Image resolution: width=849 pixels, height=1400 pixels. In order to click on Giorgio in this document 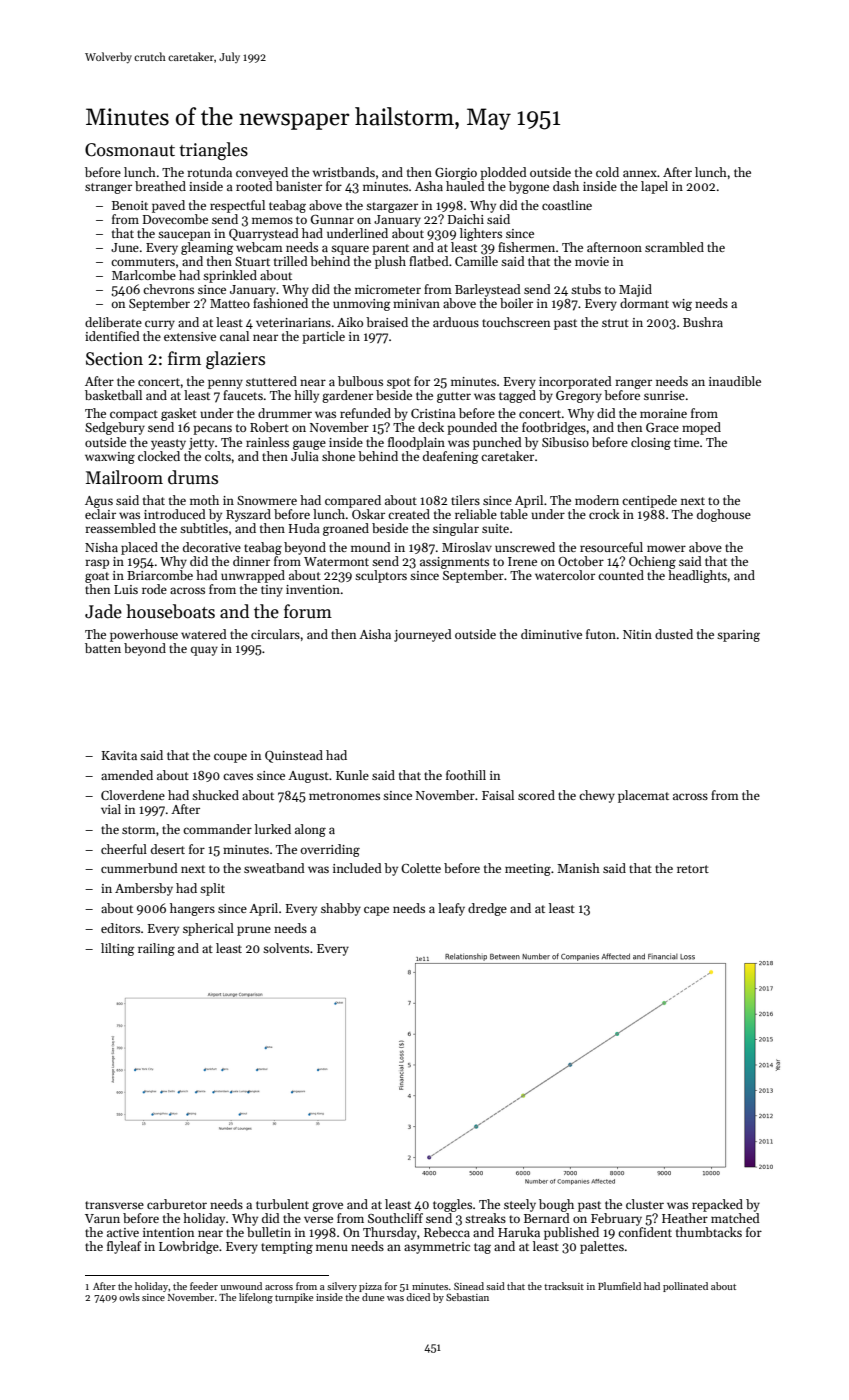, I will do `click(456, 174)`.
